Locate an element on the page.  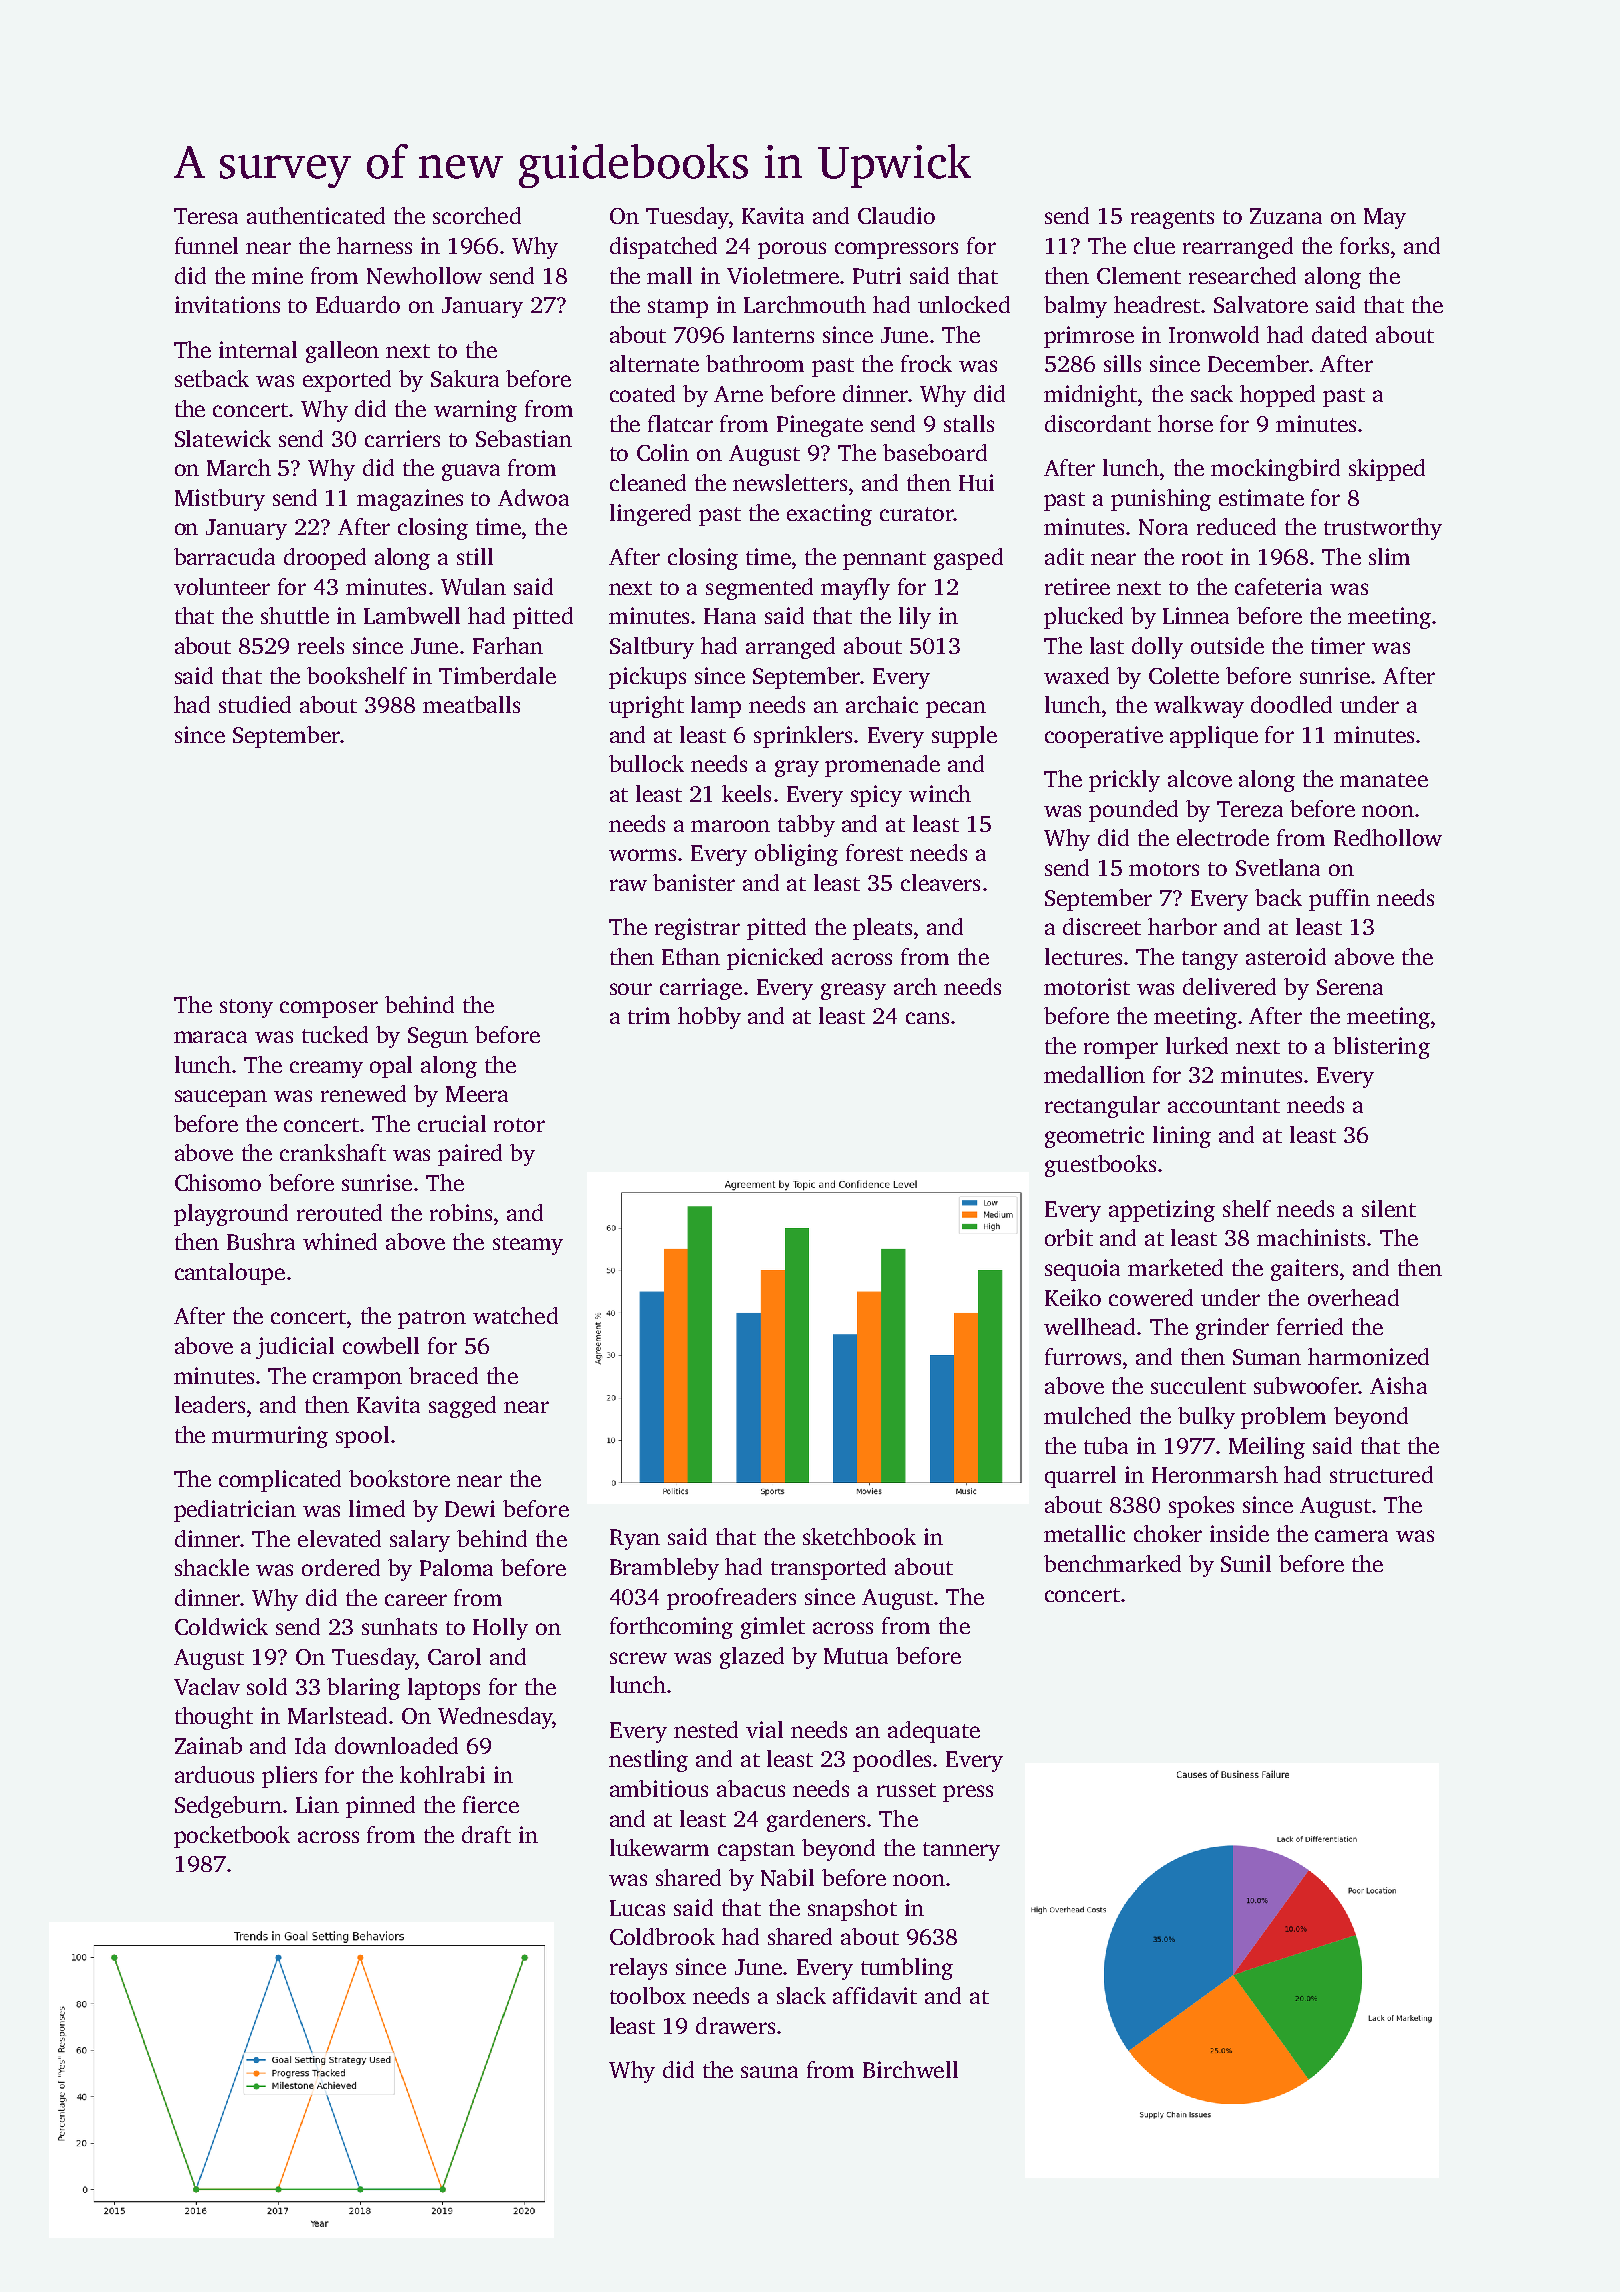
gardeners is located at coordinates (816, 1821).
